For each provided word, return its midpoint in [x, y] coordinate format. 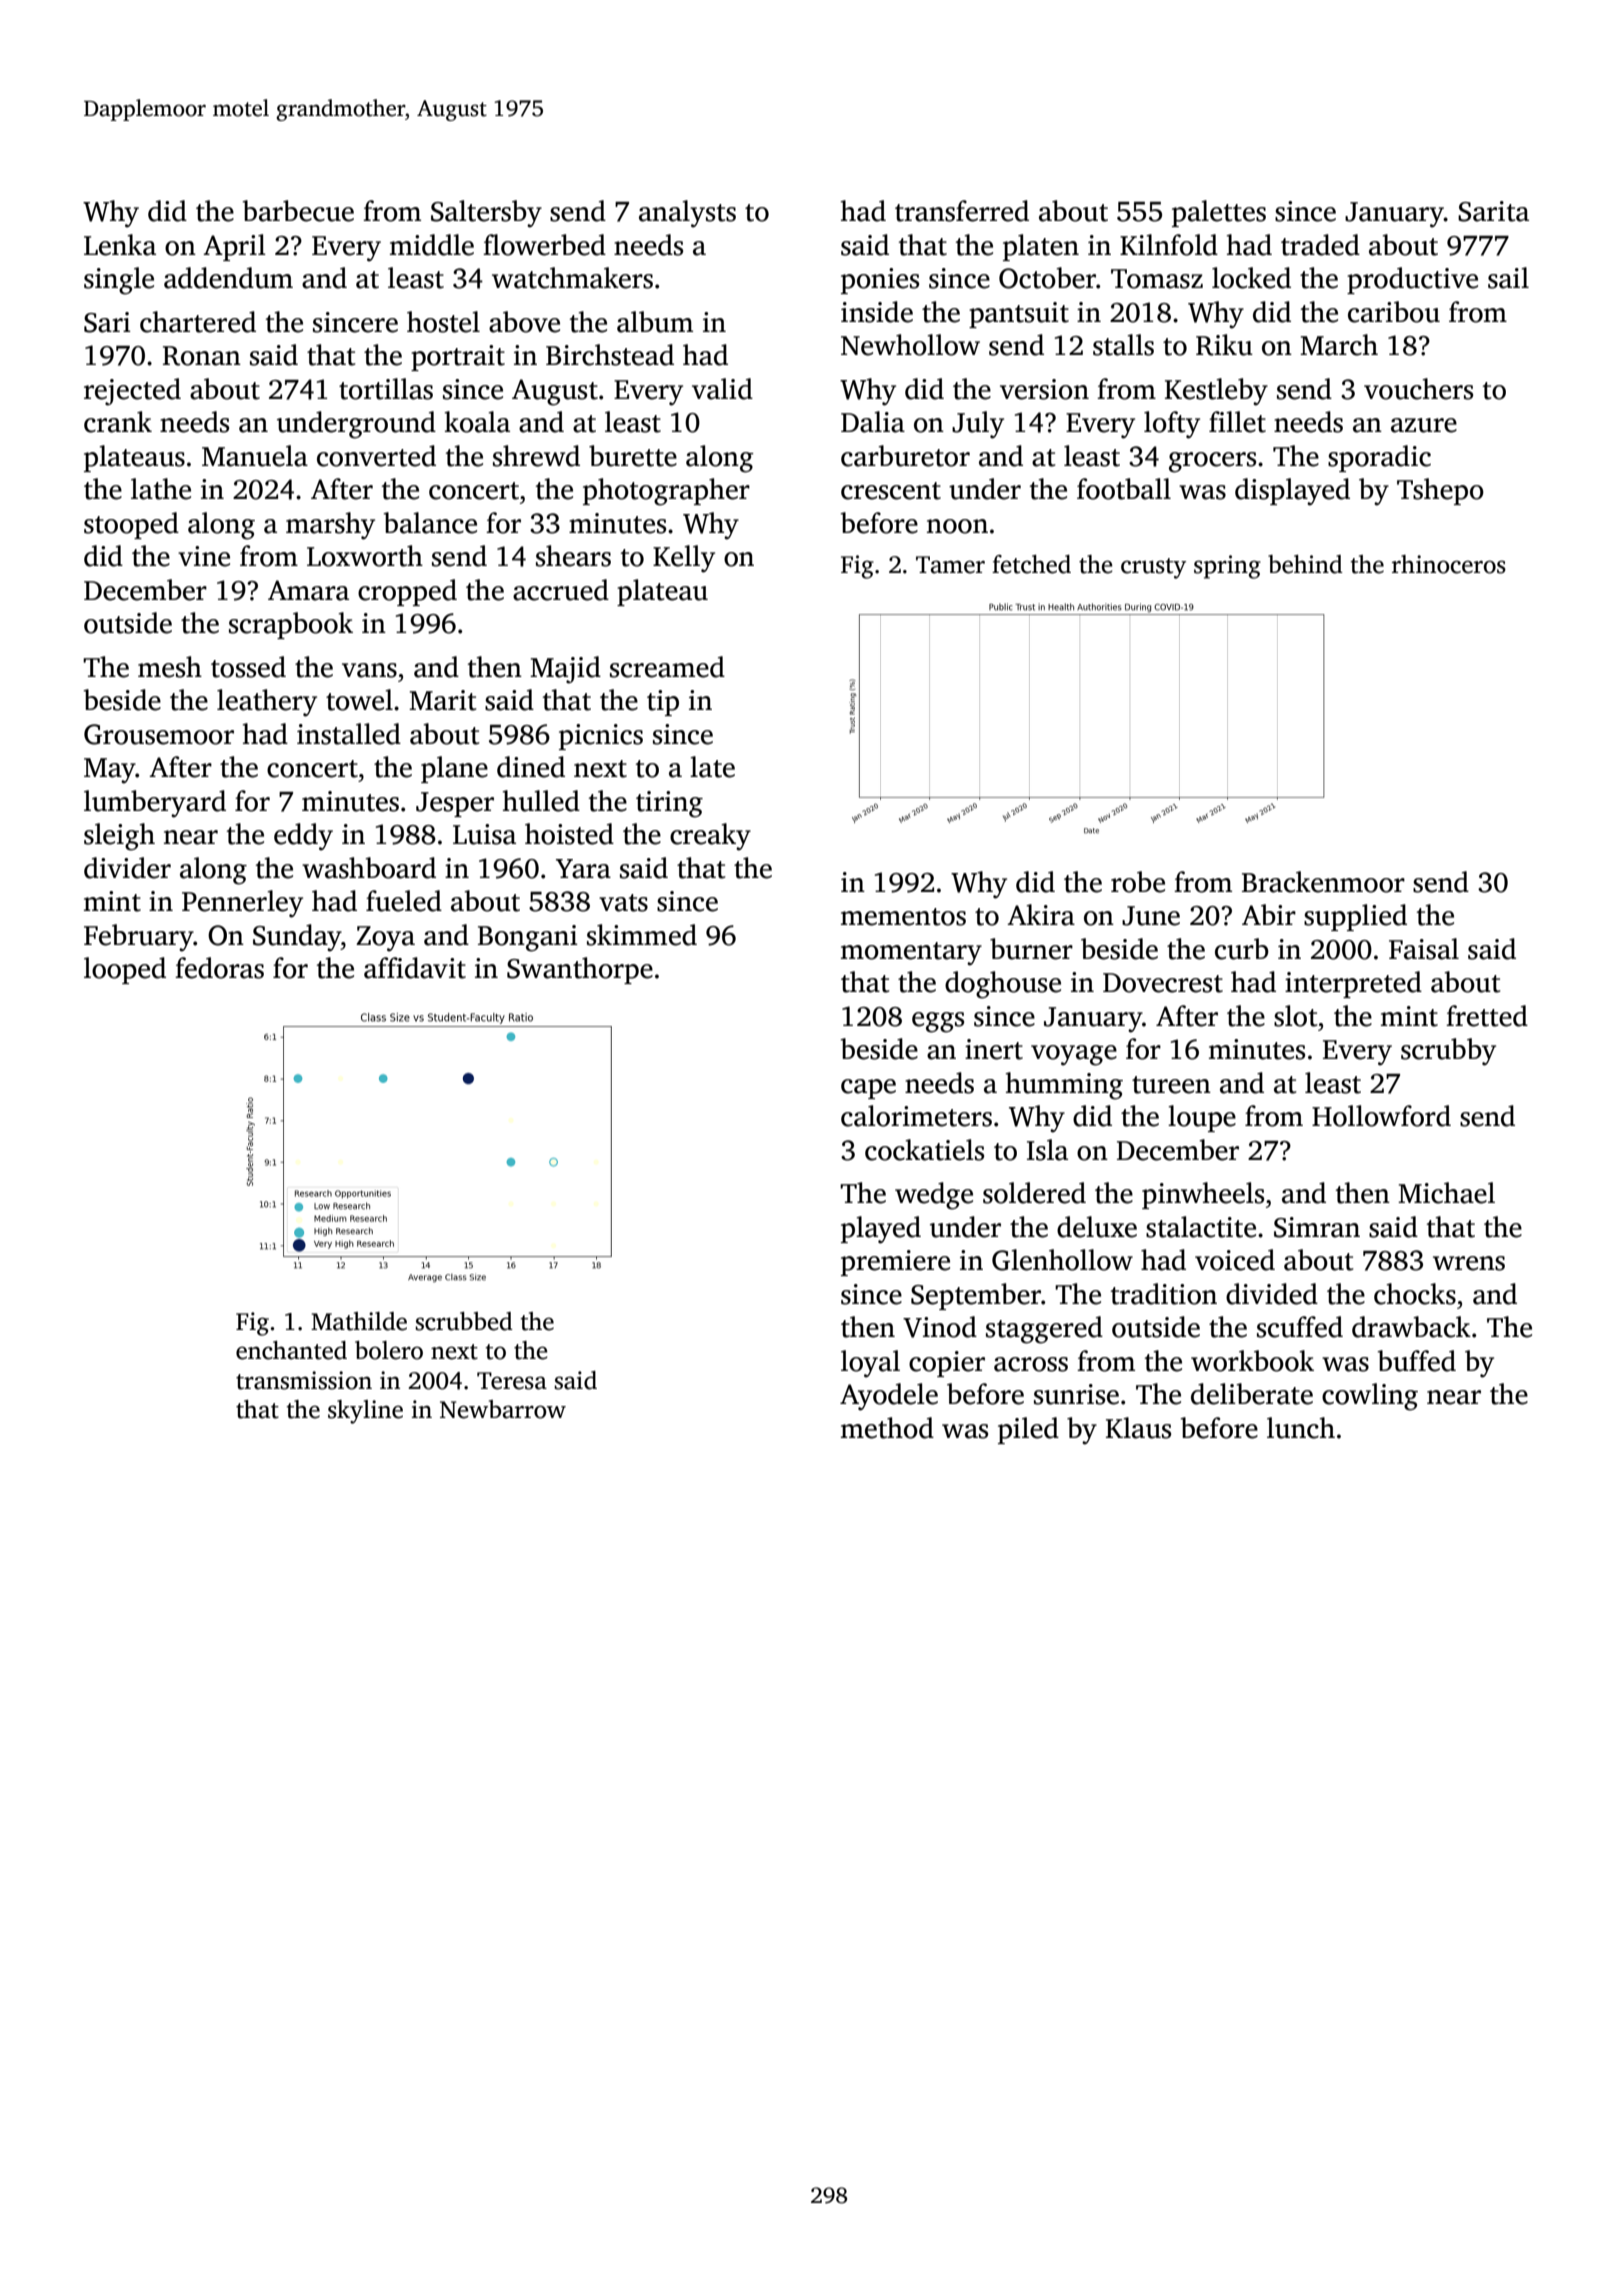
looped [125, 970]
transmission [304, 1380]
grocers [1212, 462]
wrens [1469, 1263]
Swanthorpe [580, 970]
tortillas [386, 389]
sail [1508, 278]
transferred [962, 211]
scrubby [1448, 1052]
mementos [903, 917]
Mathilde [359, 1321]
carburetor [905, 456]
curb [1242, 949]
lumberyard [155, 804]
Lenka [120, 245]
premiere [895, 1263]
